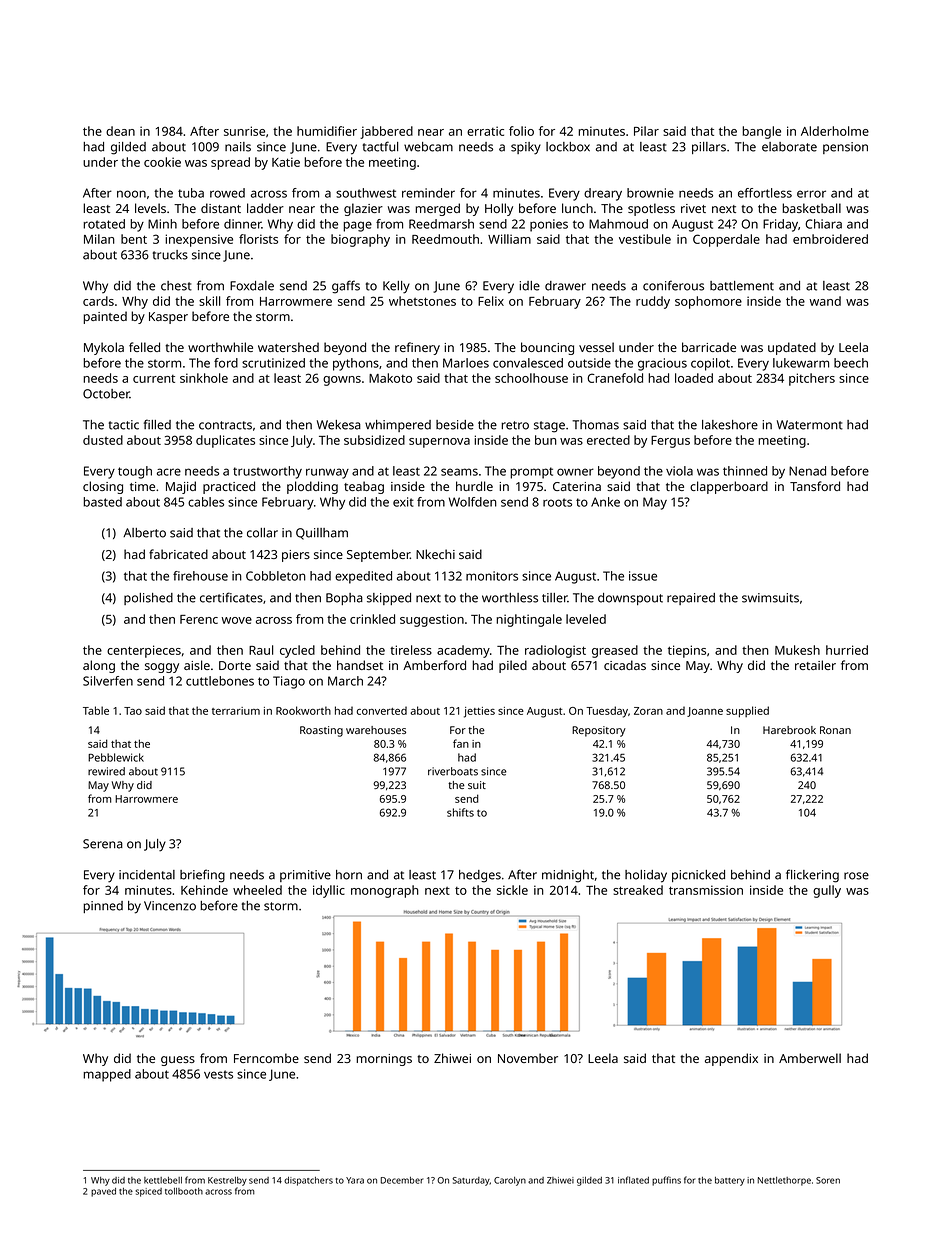 The height and width of the screenshot is (1233, 952). Describe the element at coordinates (103, 844) in the screenshot. I see `Serena` at that location.
